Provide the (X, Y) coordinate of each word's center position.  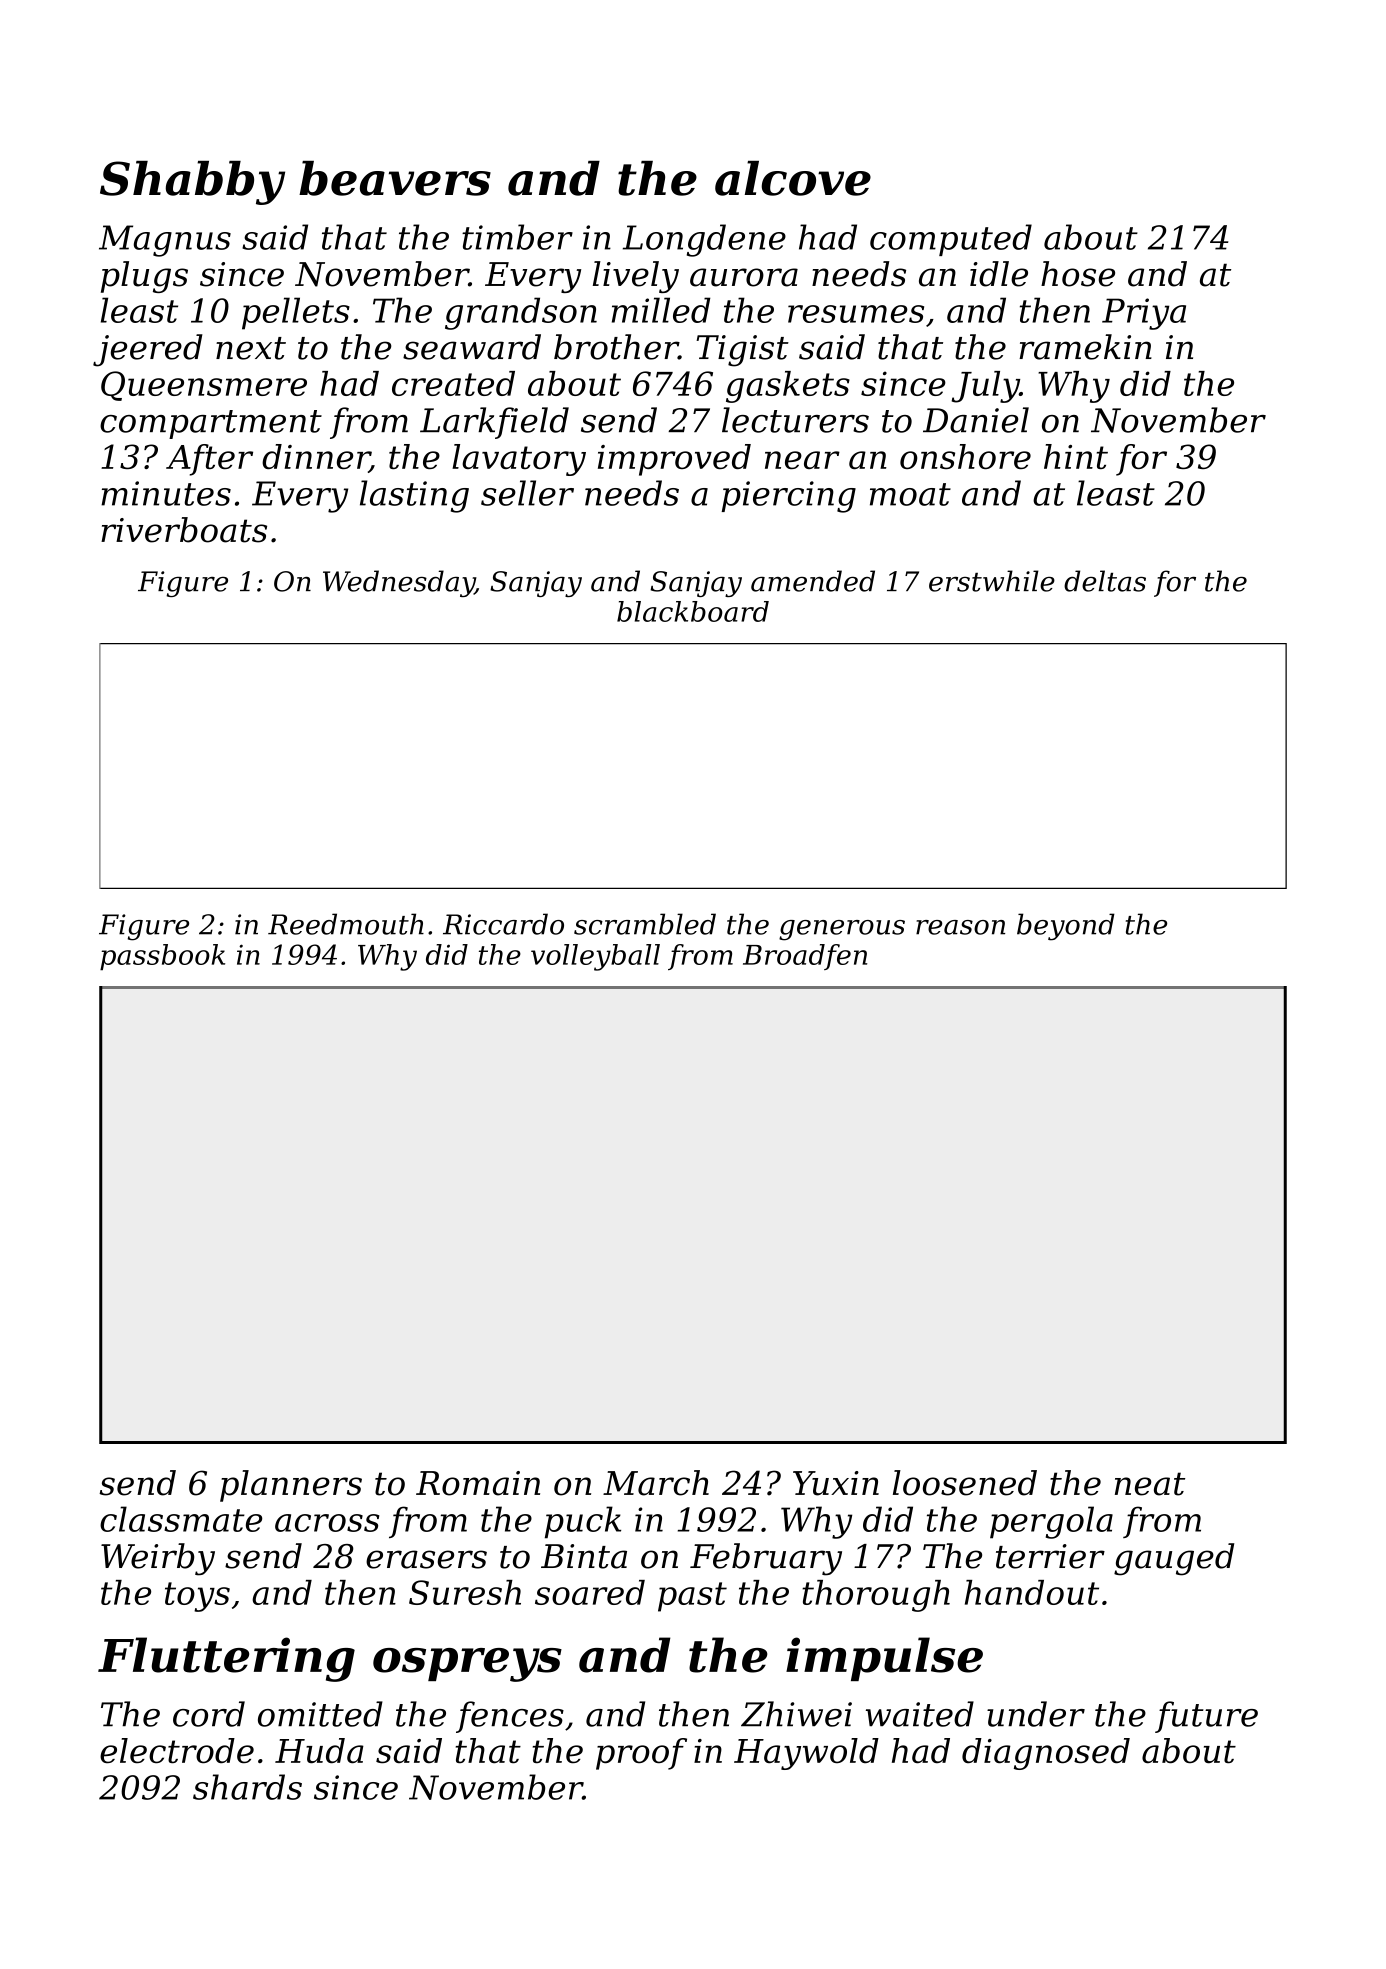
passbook (162, 957)
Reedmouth (346, 924)
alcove (793, 178)
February (766, 1559)
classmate (181, 1519)
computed (951, 240)
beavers (395, 178)
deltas (1105, 581)
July (986, 387)
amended (813, 581)
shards (247, 1787)
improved (674, 460)
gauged (1174, 1559)
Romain (478, 1483)
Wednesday (399, 583)
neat (1150, 1484)
